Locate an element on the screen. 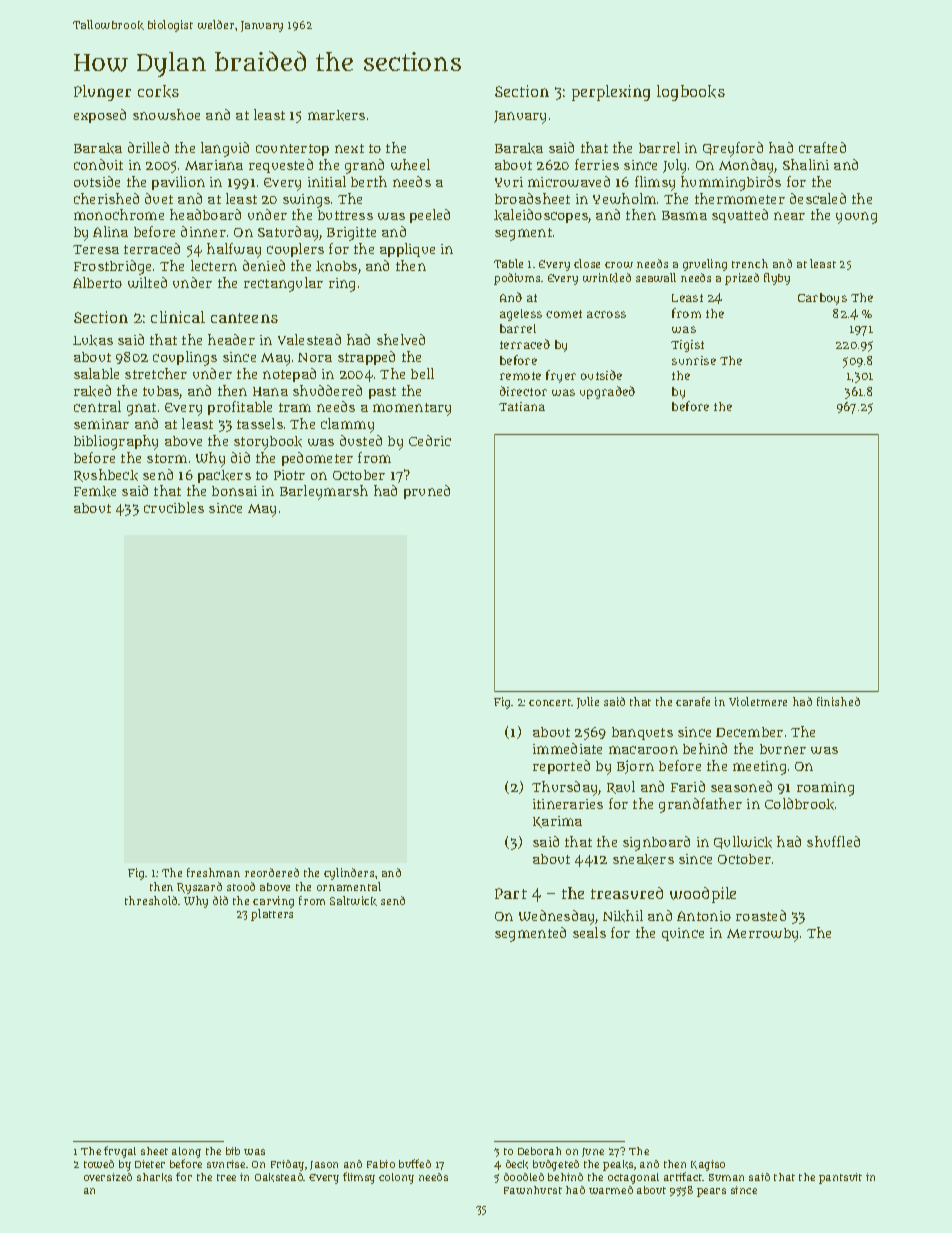 The image size is (952, 1233). dinner is located at coordinates (203, 231).
